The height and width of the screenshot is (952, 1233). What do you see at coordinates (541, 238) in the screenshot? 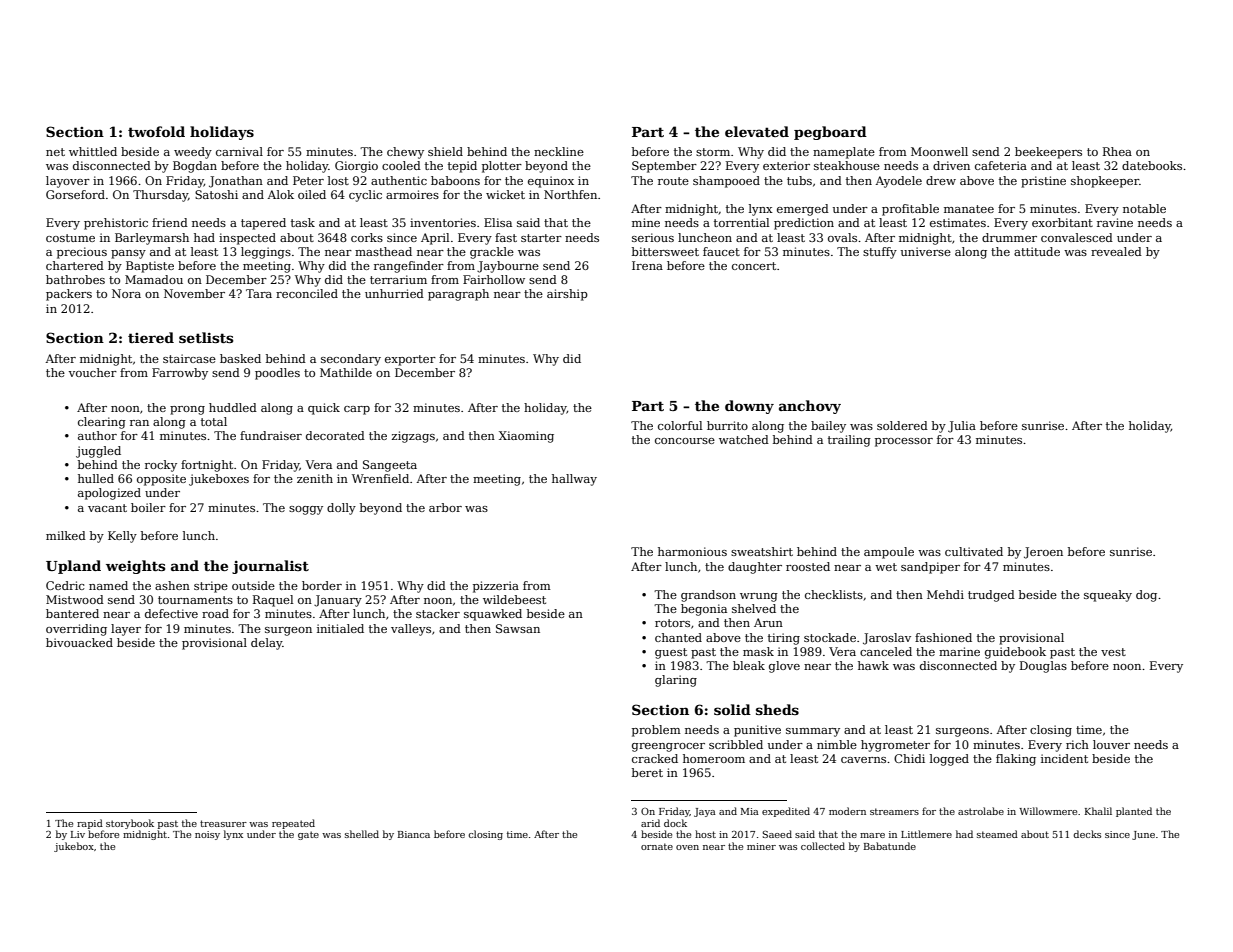
I see `starter` at bounding box center [541, 238].
